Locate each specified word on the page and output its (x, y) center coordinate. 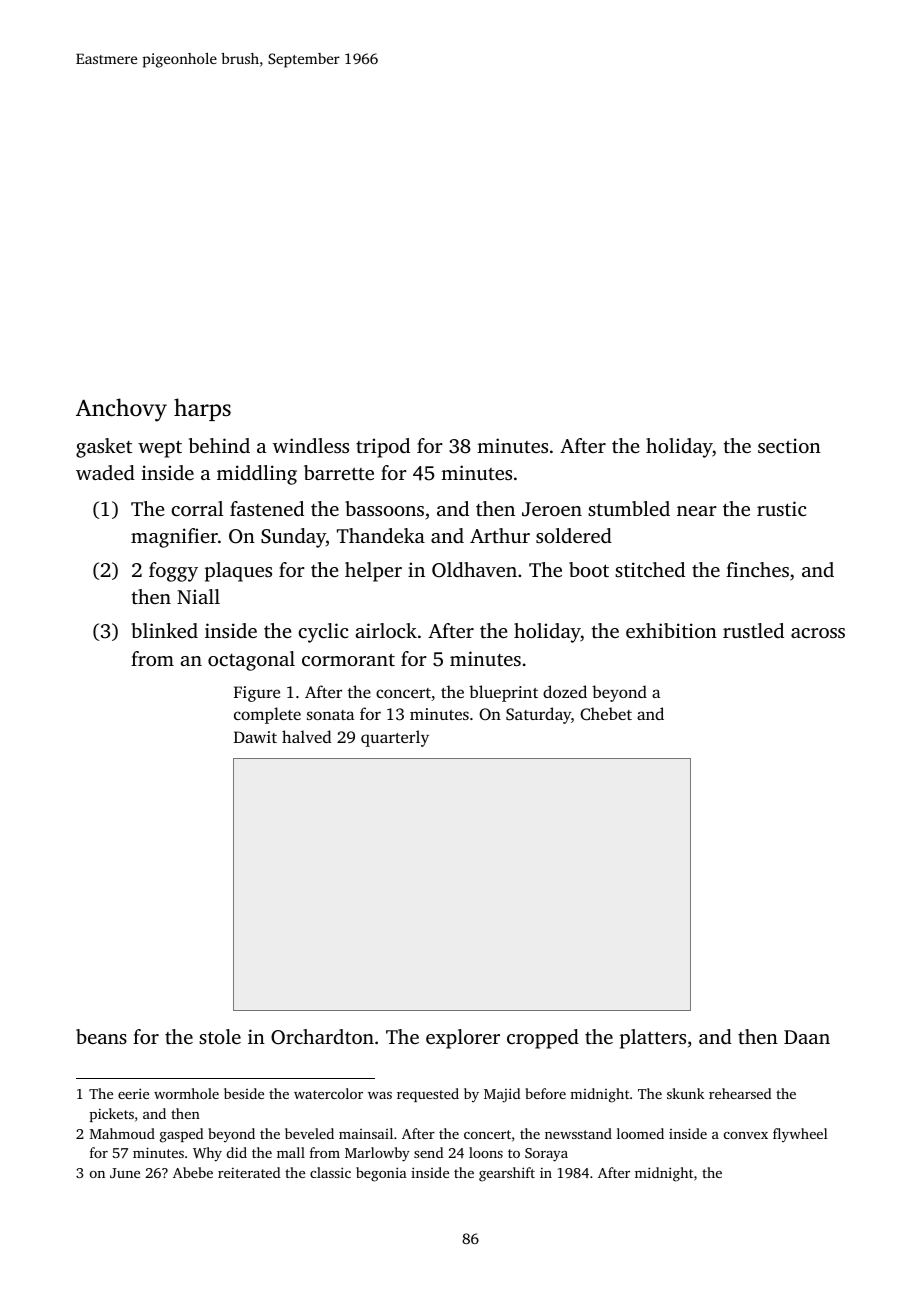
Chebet (606, 714)
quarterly (395, 738)
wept (160, 449)
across (818, 633)
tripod (383, 448)
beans (101, 1036)
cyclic (323, 633)
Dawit (255, 737)
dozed (565, 691)
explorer (463, 1039)
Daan (807, 1037)
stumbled (629, 508)
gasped (181, 1135)
